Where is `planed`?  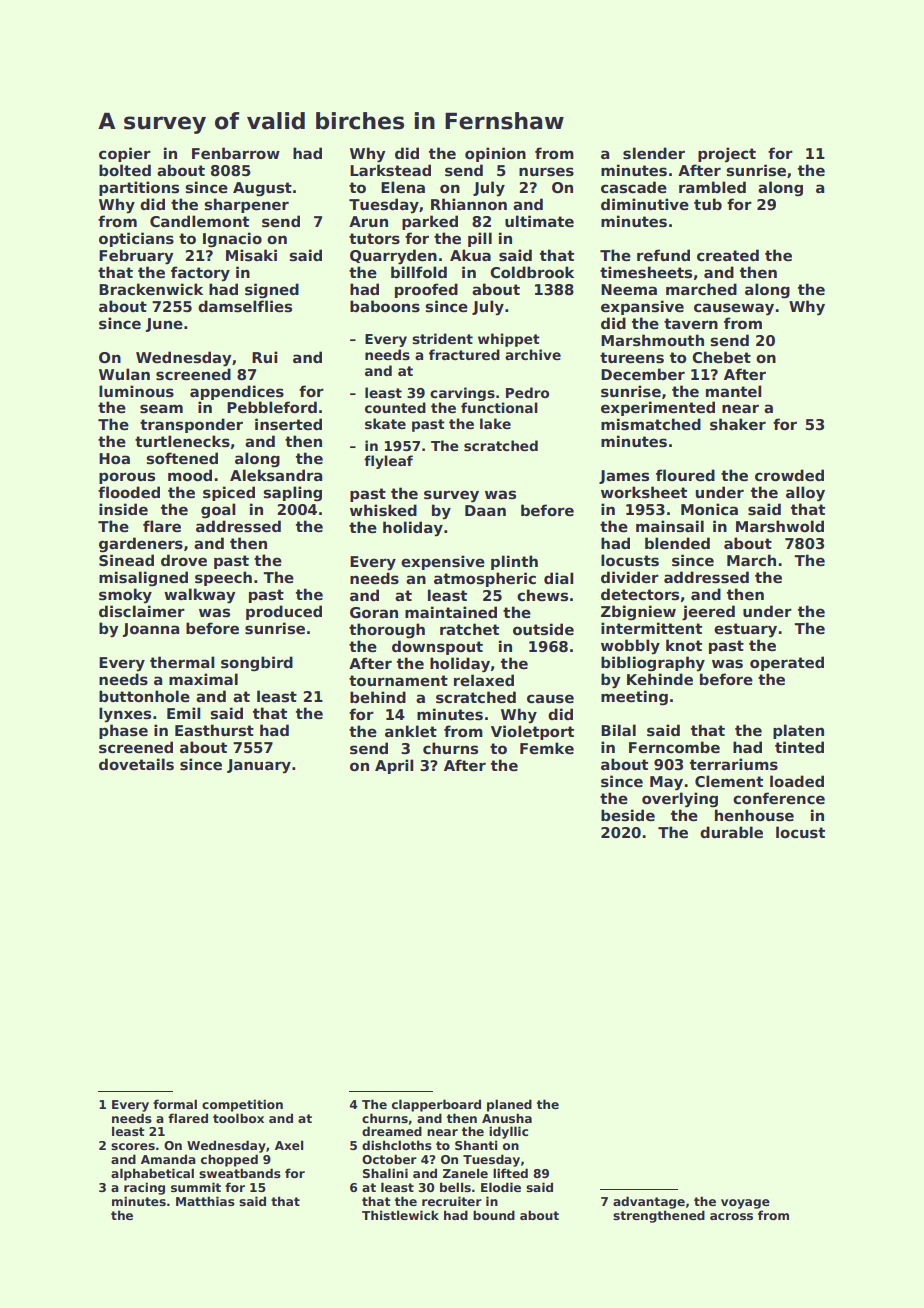 planed is located at coordinates (509, 1105).
